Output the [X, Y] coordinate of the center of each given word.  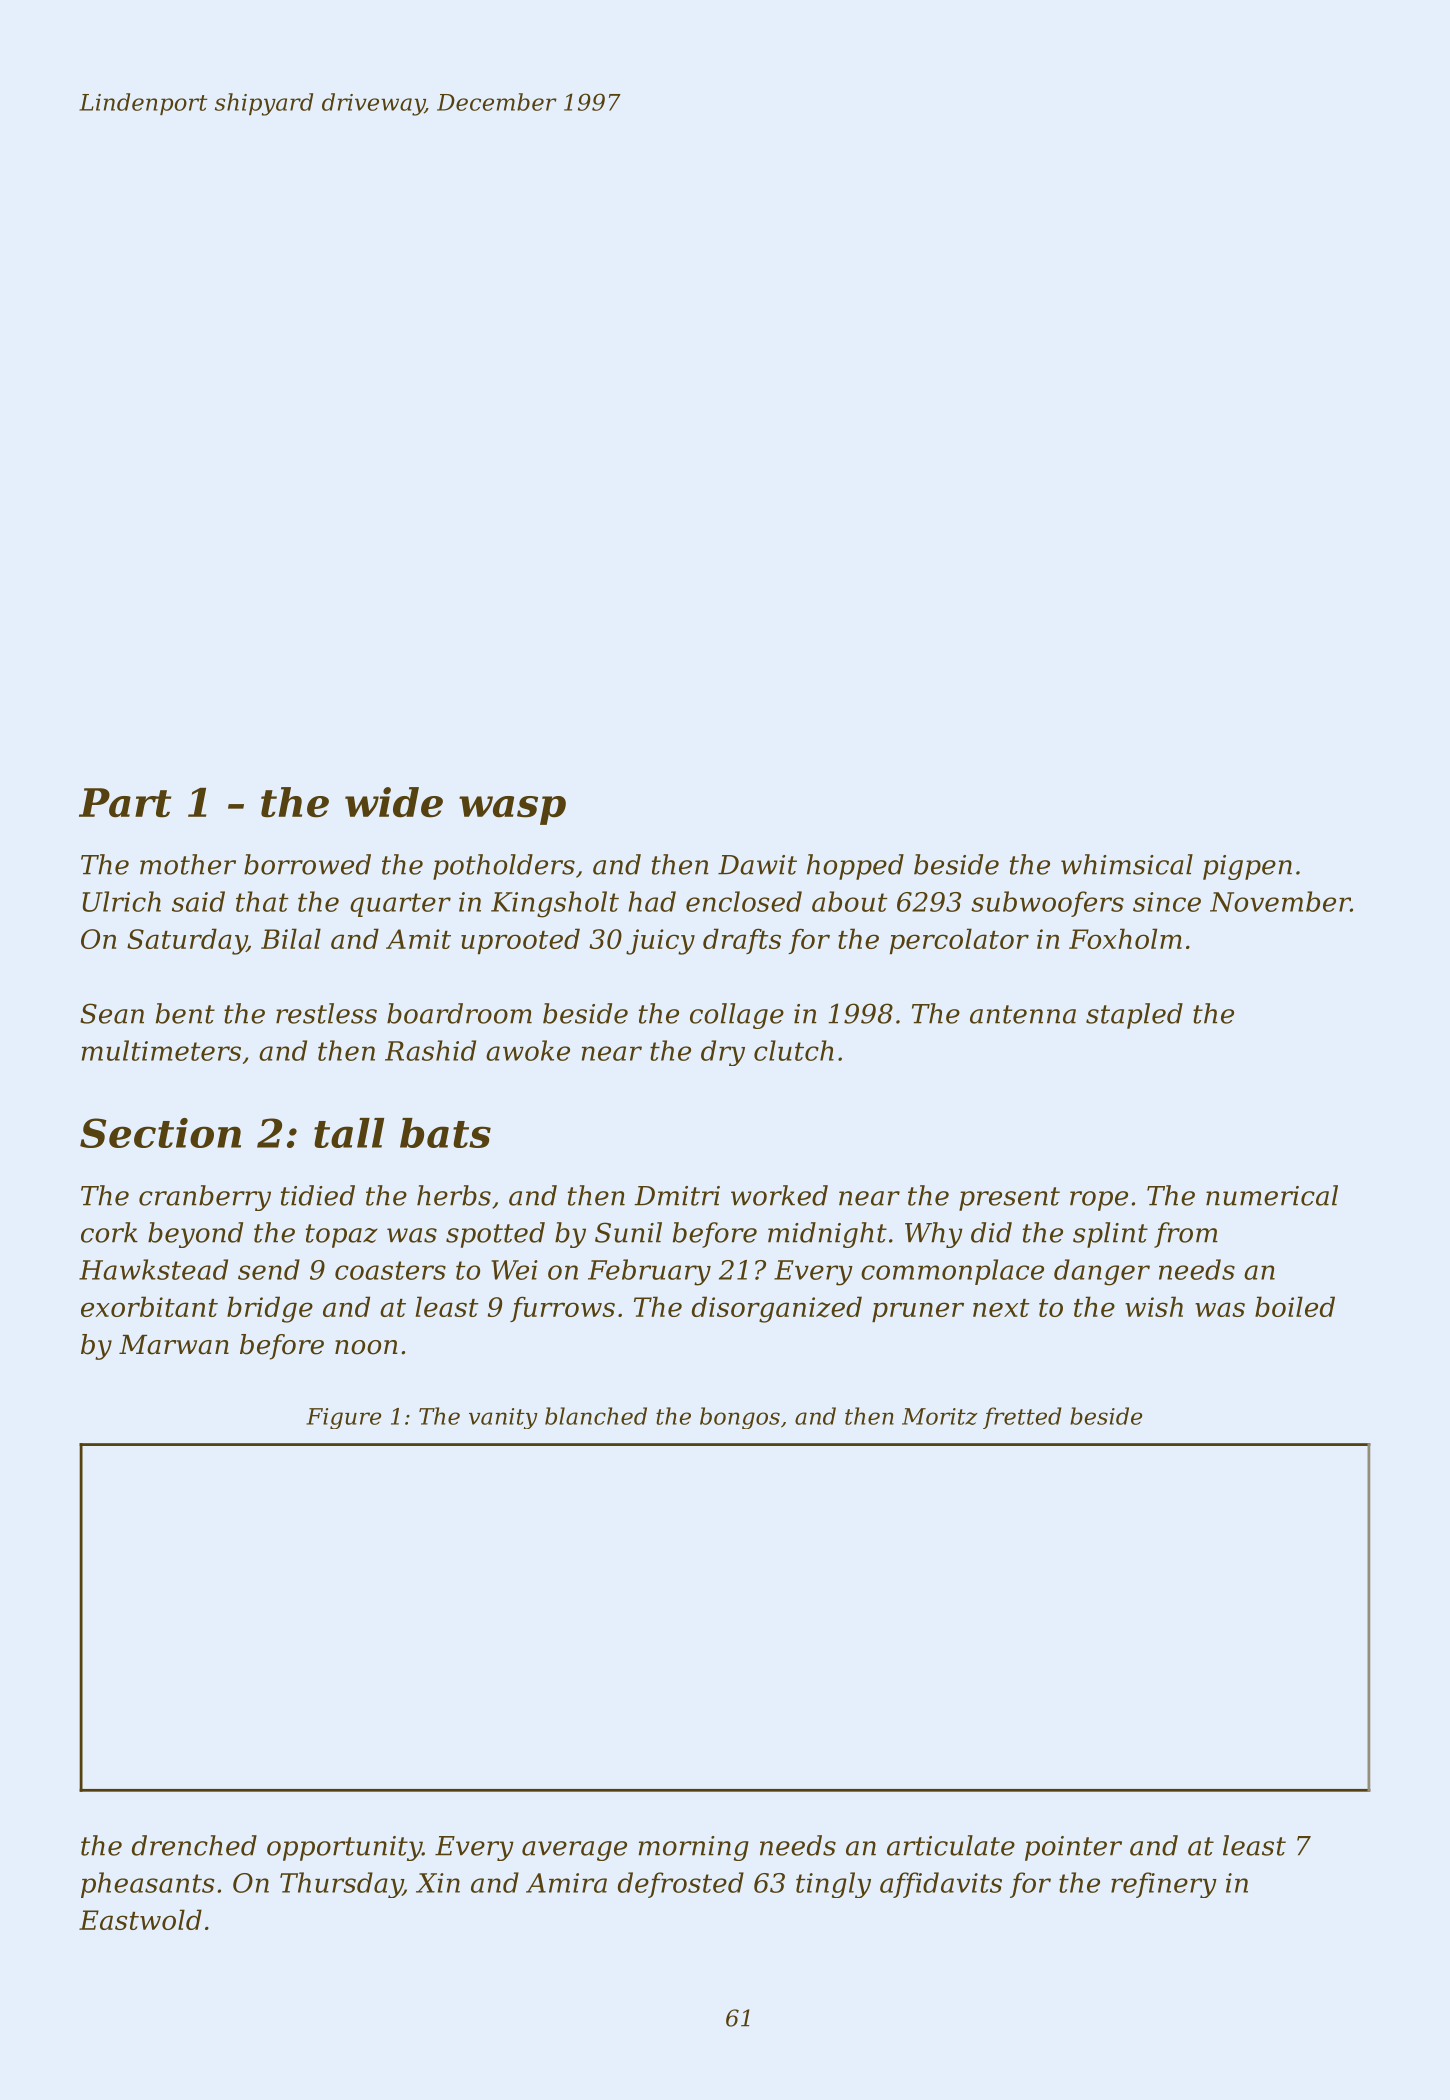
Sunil [628, 1232]
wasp [512, 810]
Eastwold [140, 1919]
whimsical [1127, 864]
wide [394, 802]
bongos [740, 1418]
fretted [1022, 1418]
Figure [343, 1418]
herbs [454, 1195]
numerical [1272, 1195]
